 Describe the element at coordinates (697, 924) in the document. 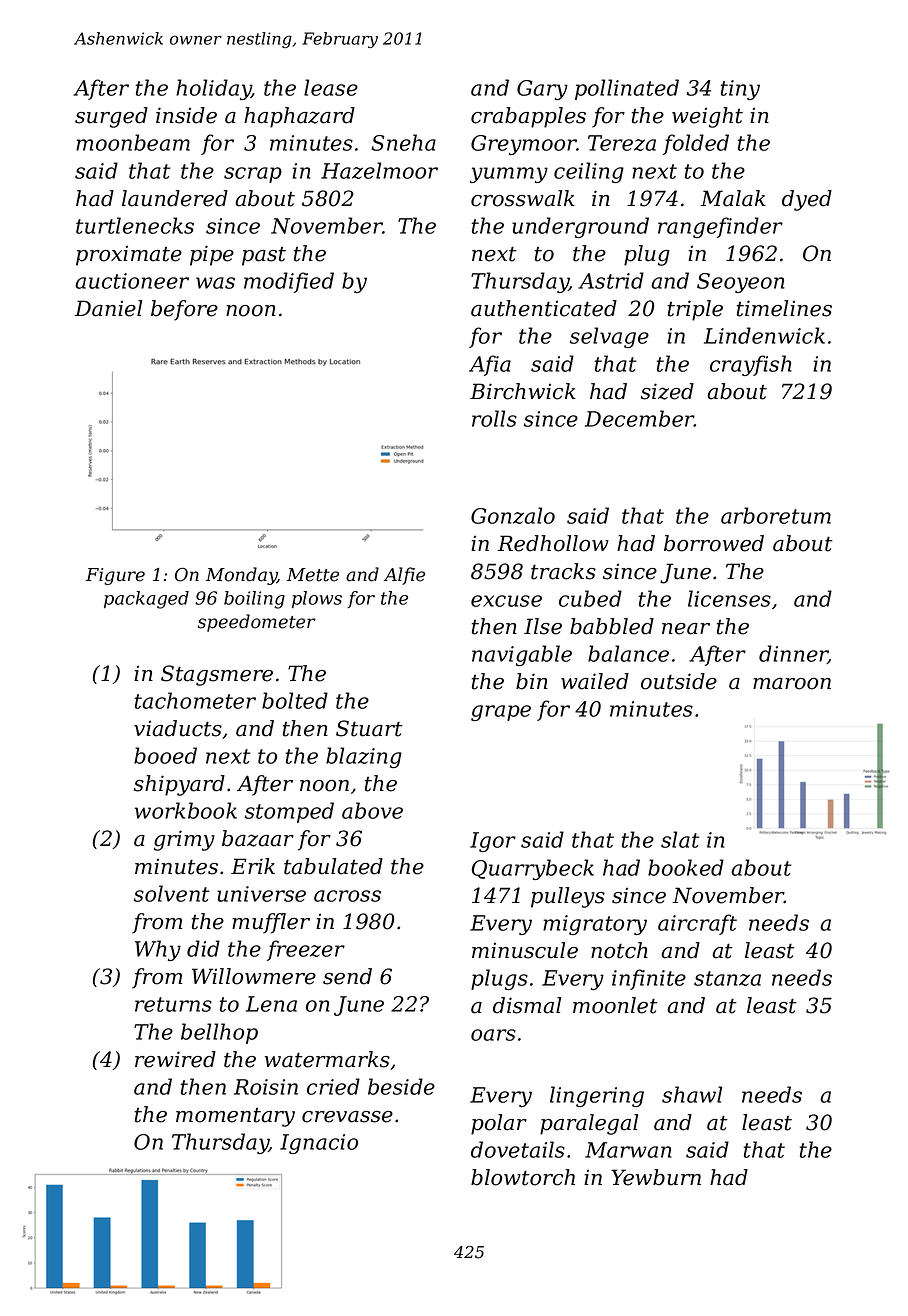

I see `aircraft` at that location.
